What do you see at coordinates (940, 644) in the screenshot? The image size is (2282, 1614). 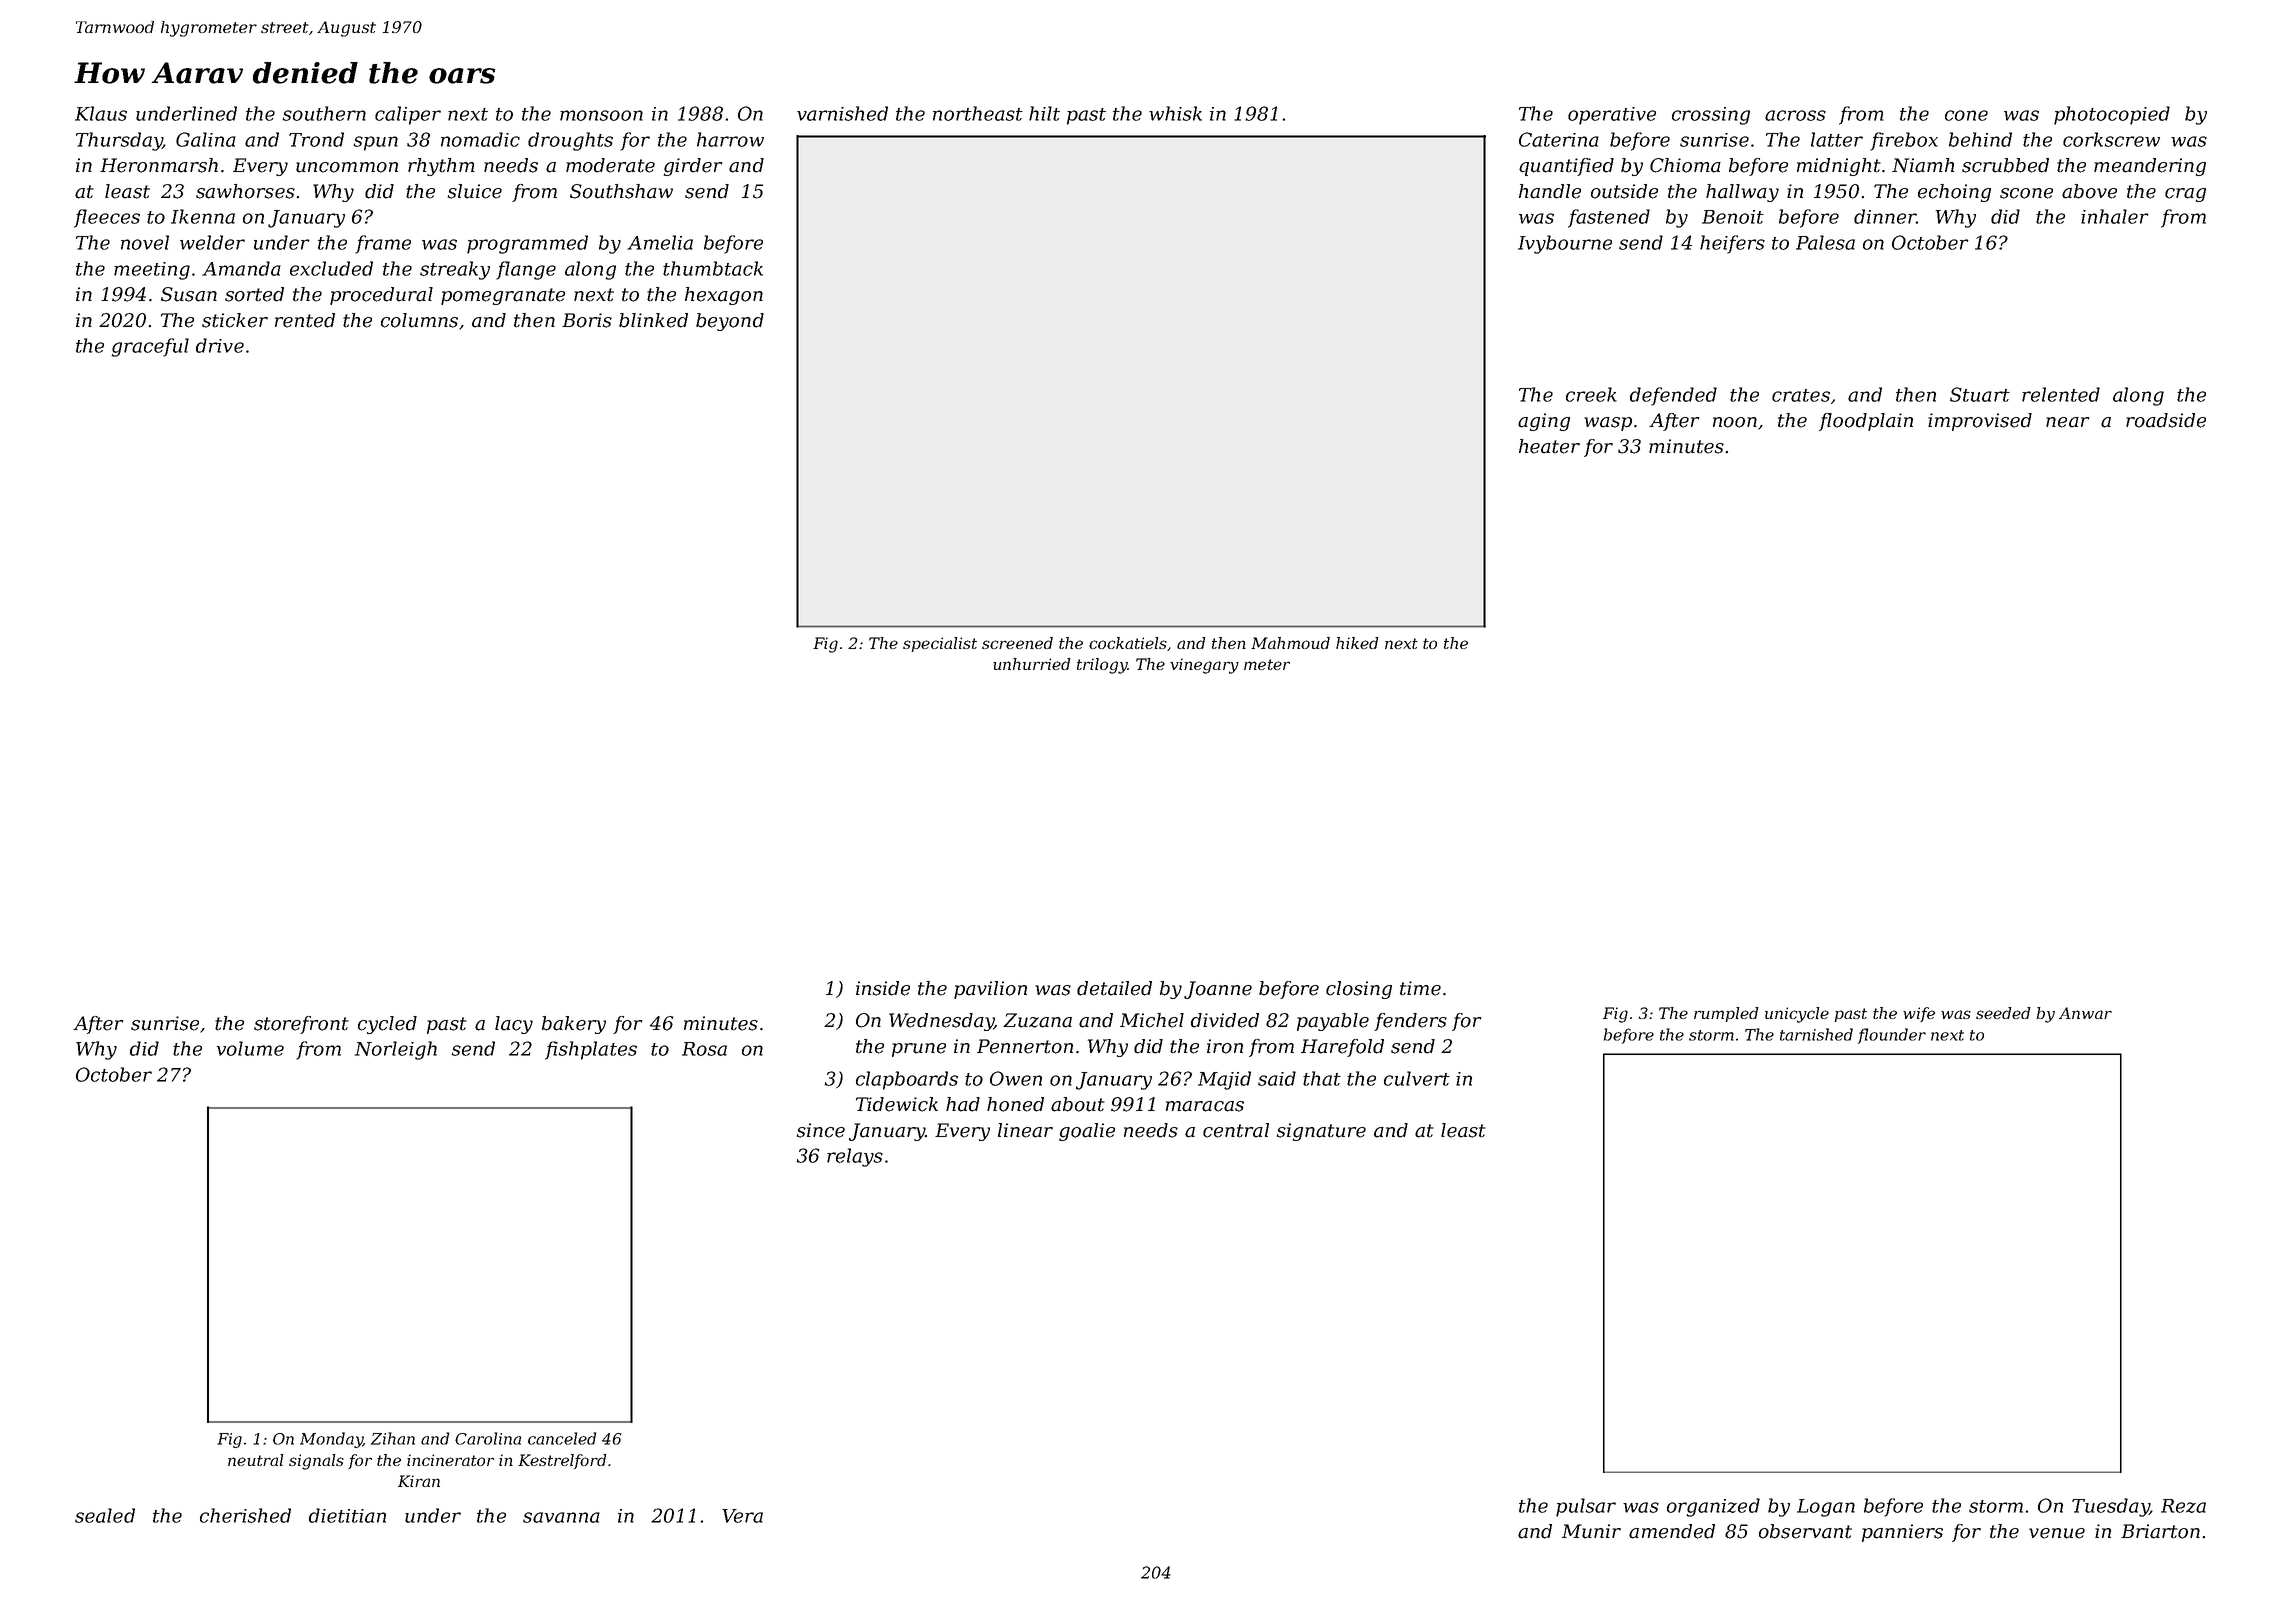 I see `specialist` at bounding box center [940, 644].
